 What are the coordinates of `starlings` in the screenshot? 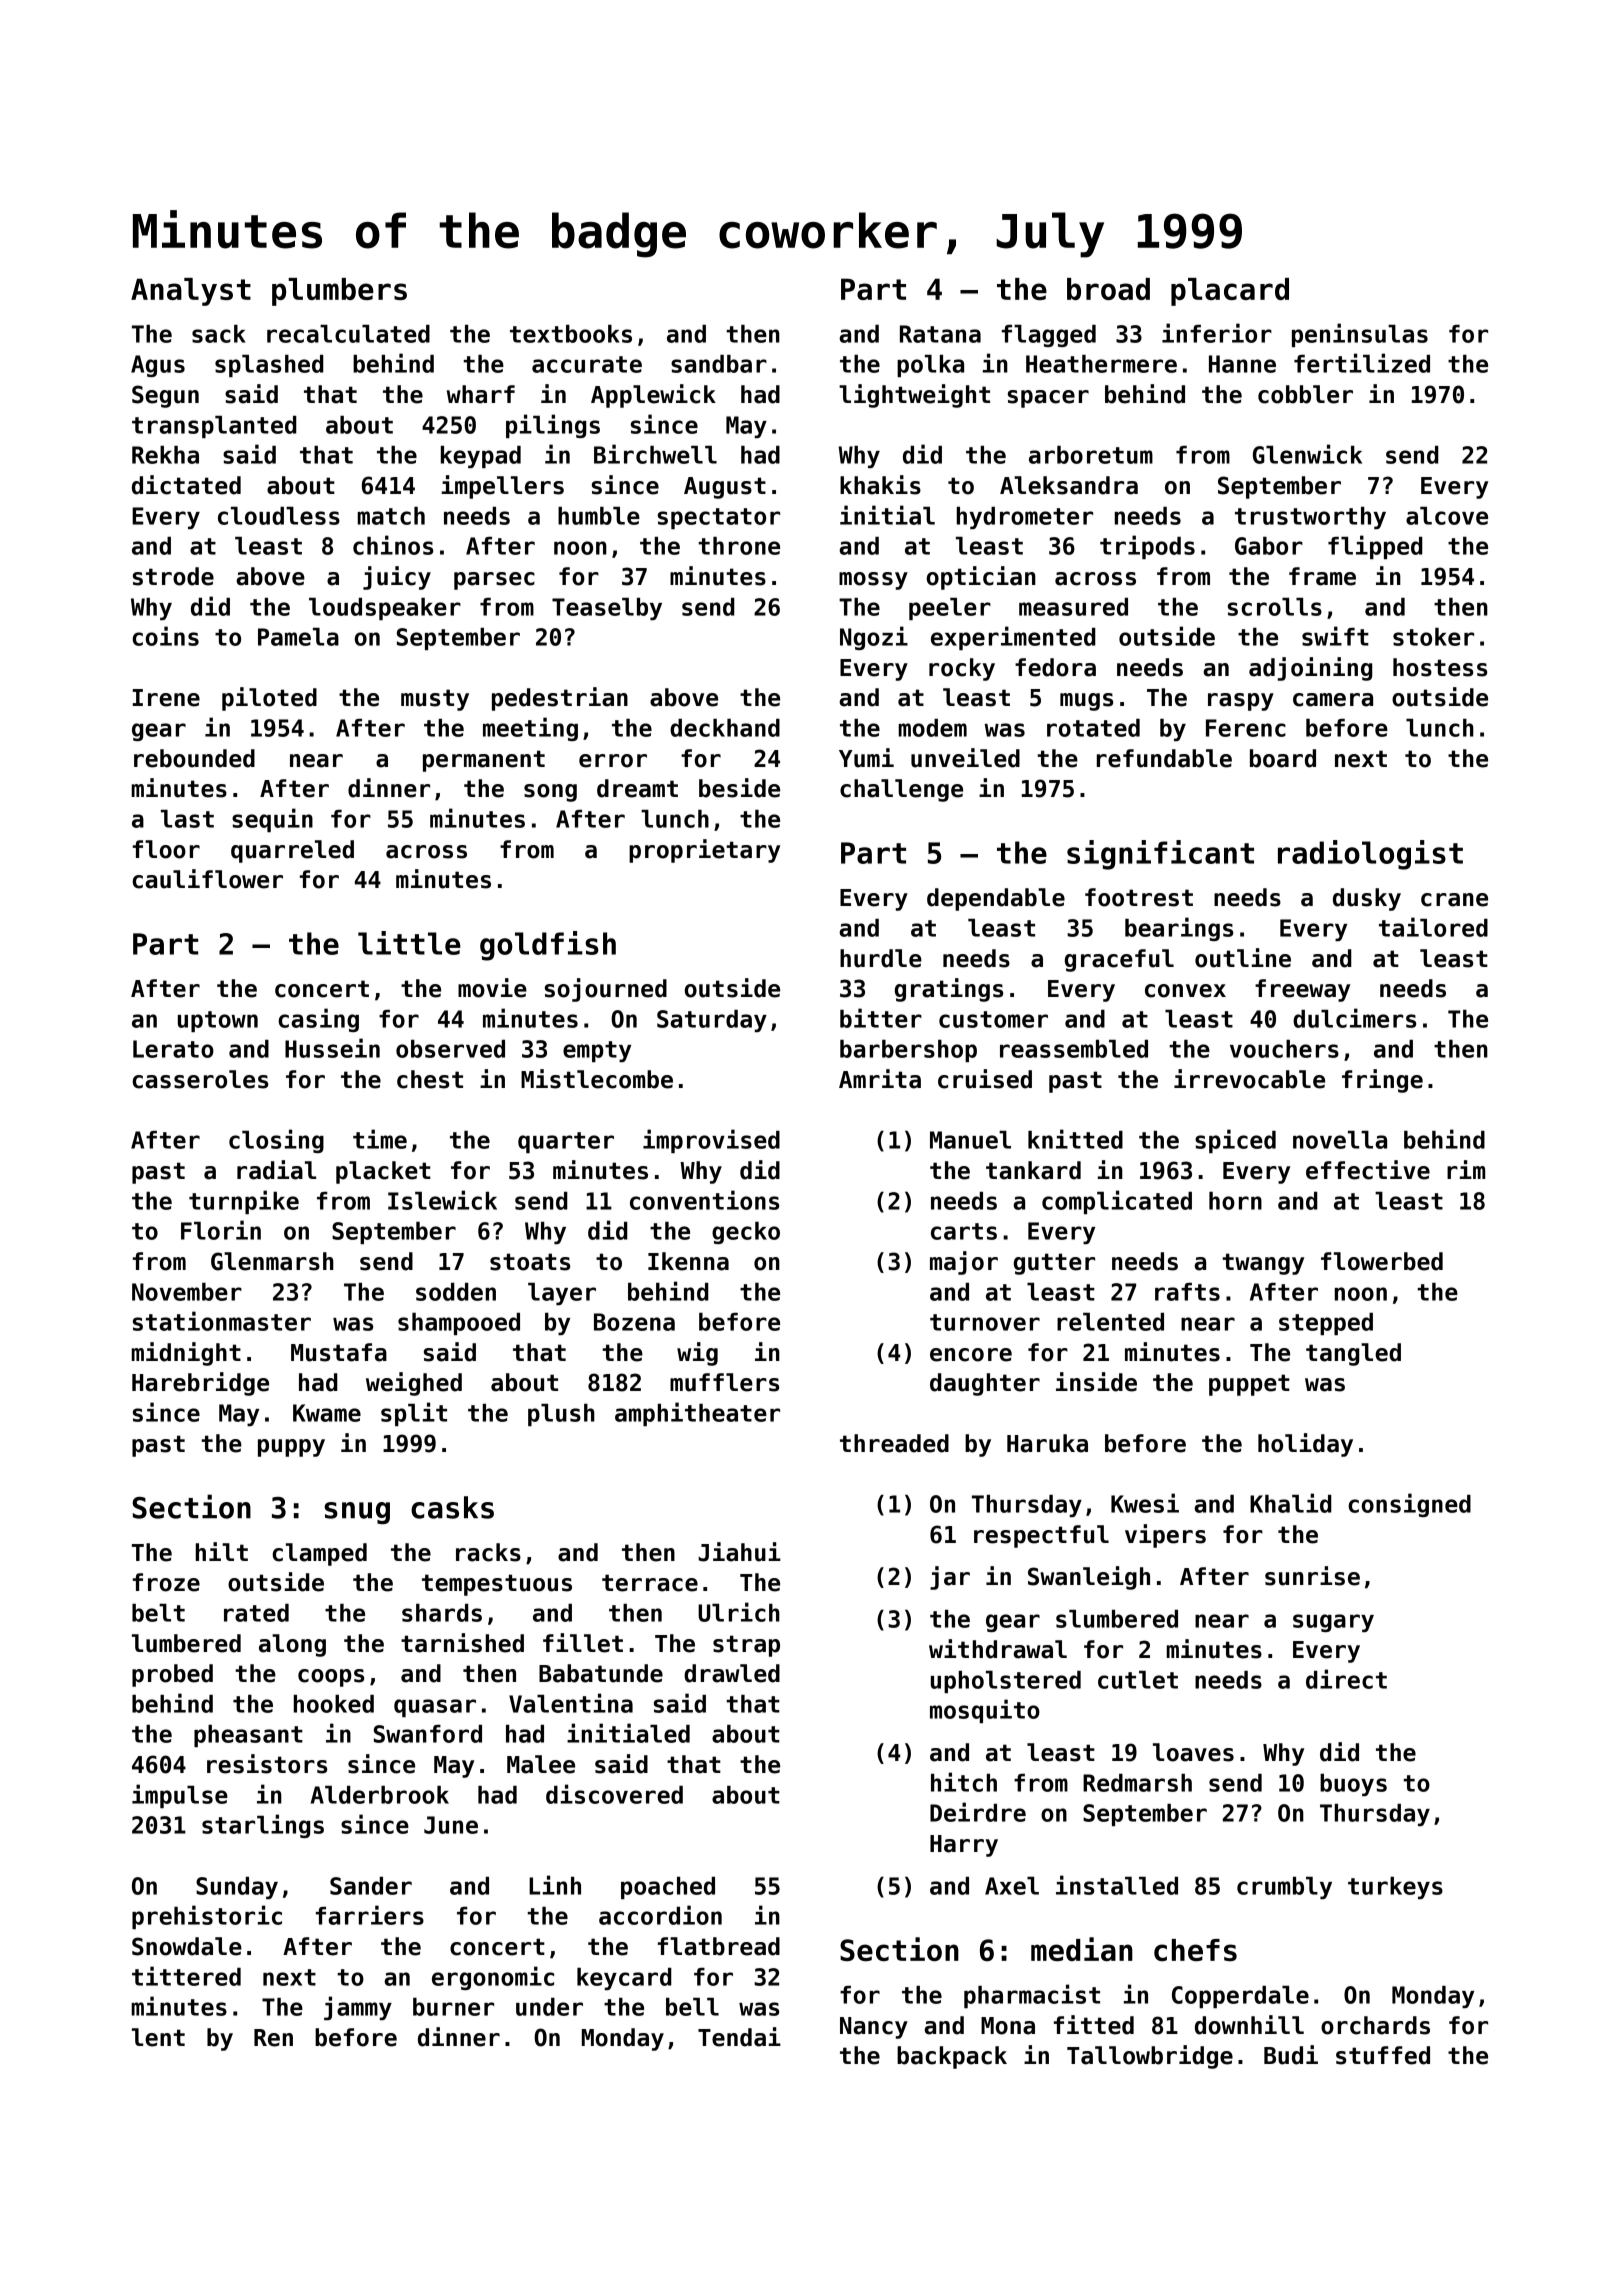 It's located at (263, 1826).
